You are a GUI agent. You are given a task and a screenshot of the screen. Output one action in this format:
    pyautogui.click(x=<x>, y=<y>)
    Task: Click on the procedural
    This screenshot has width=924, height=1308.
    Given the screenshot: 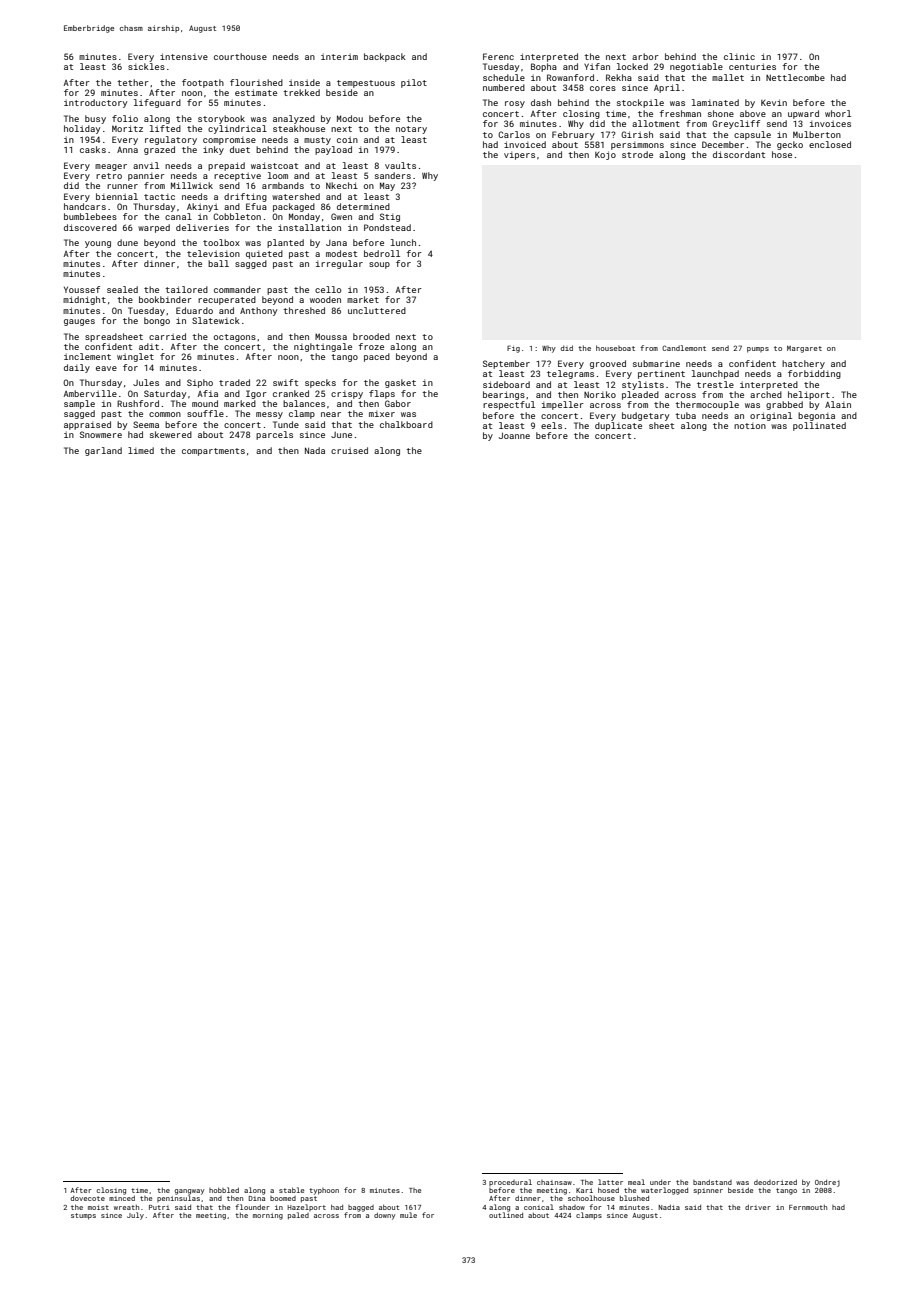 What is the action you would take?
    pyautogui.click(x=510, y=1182)
